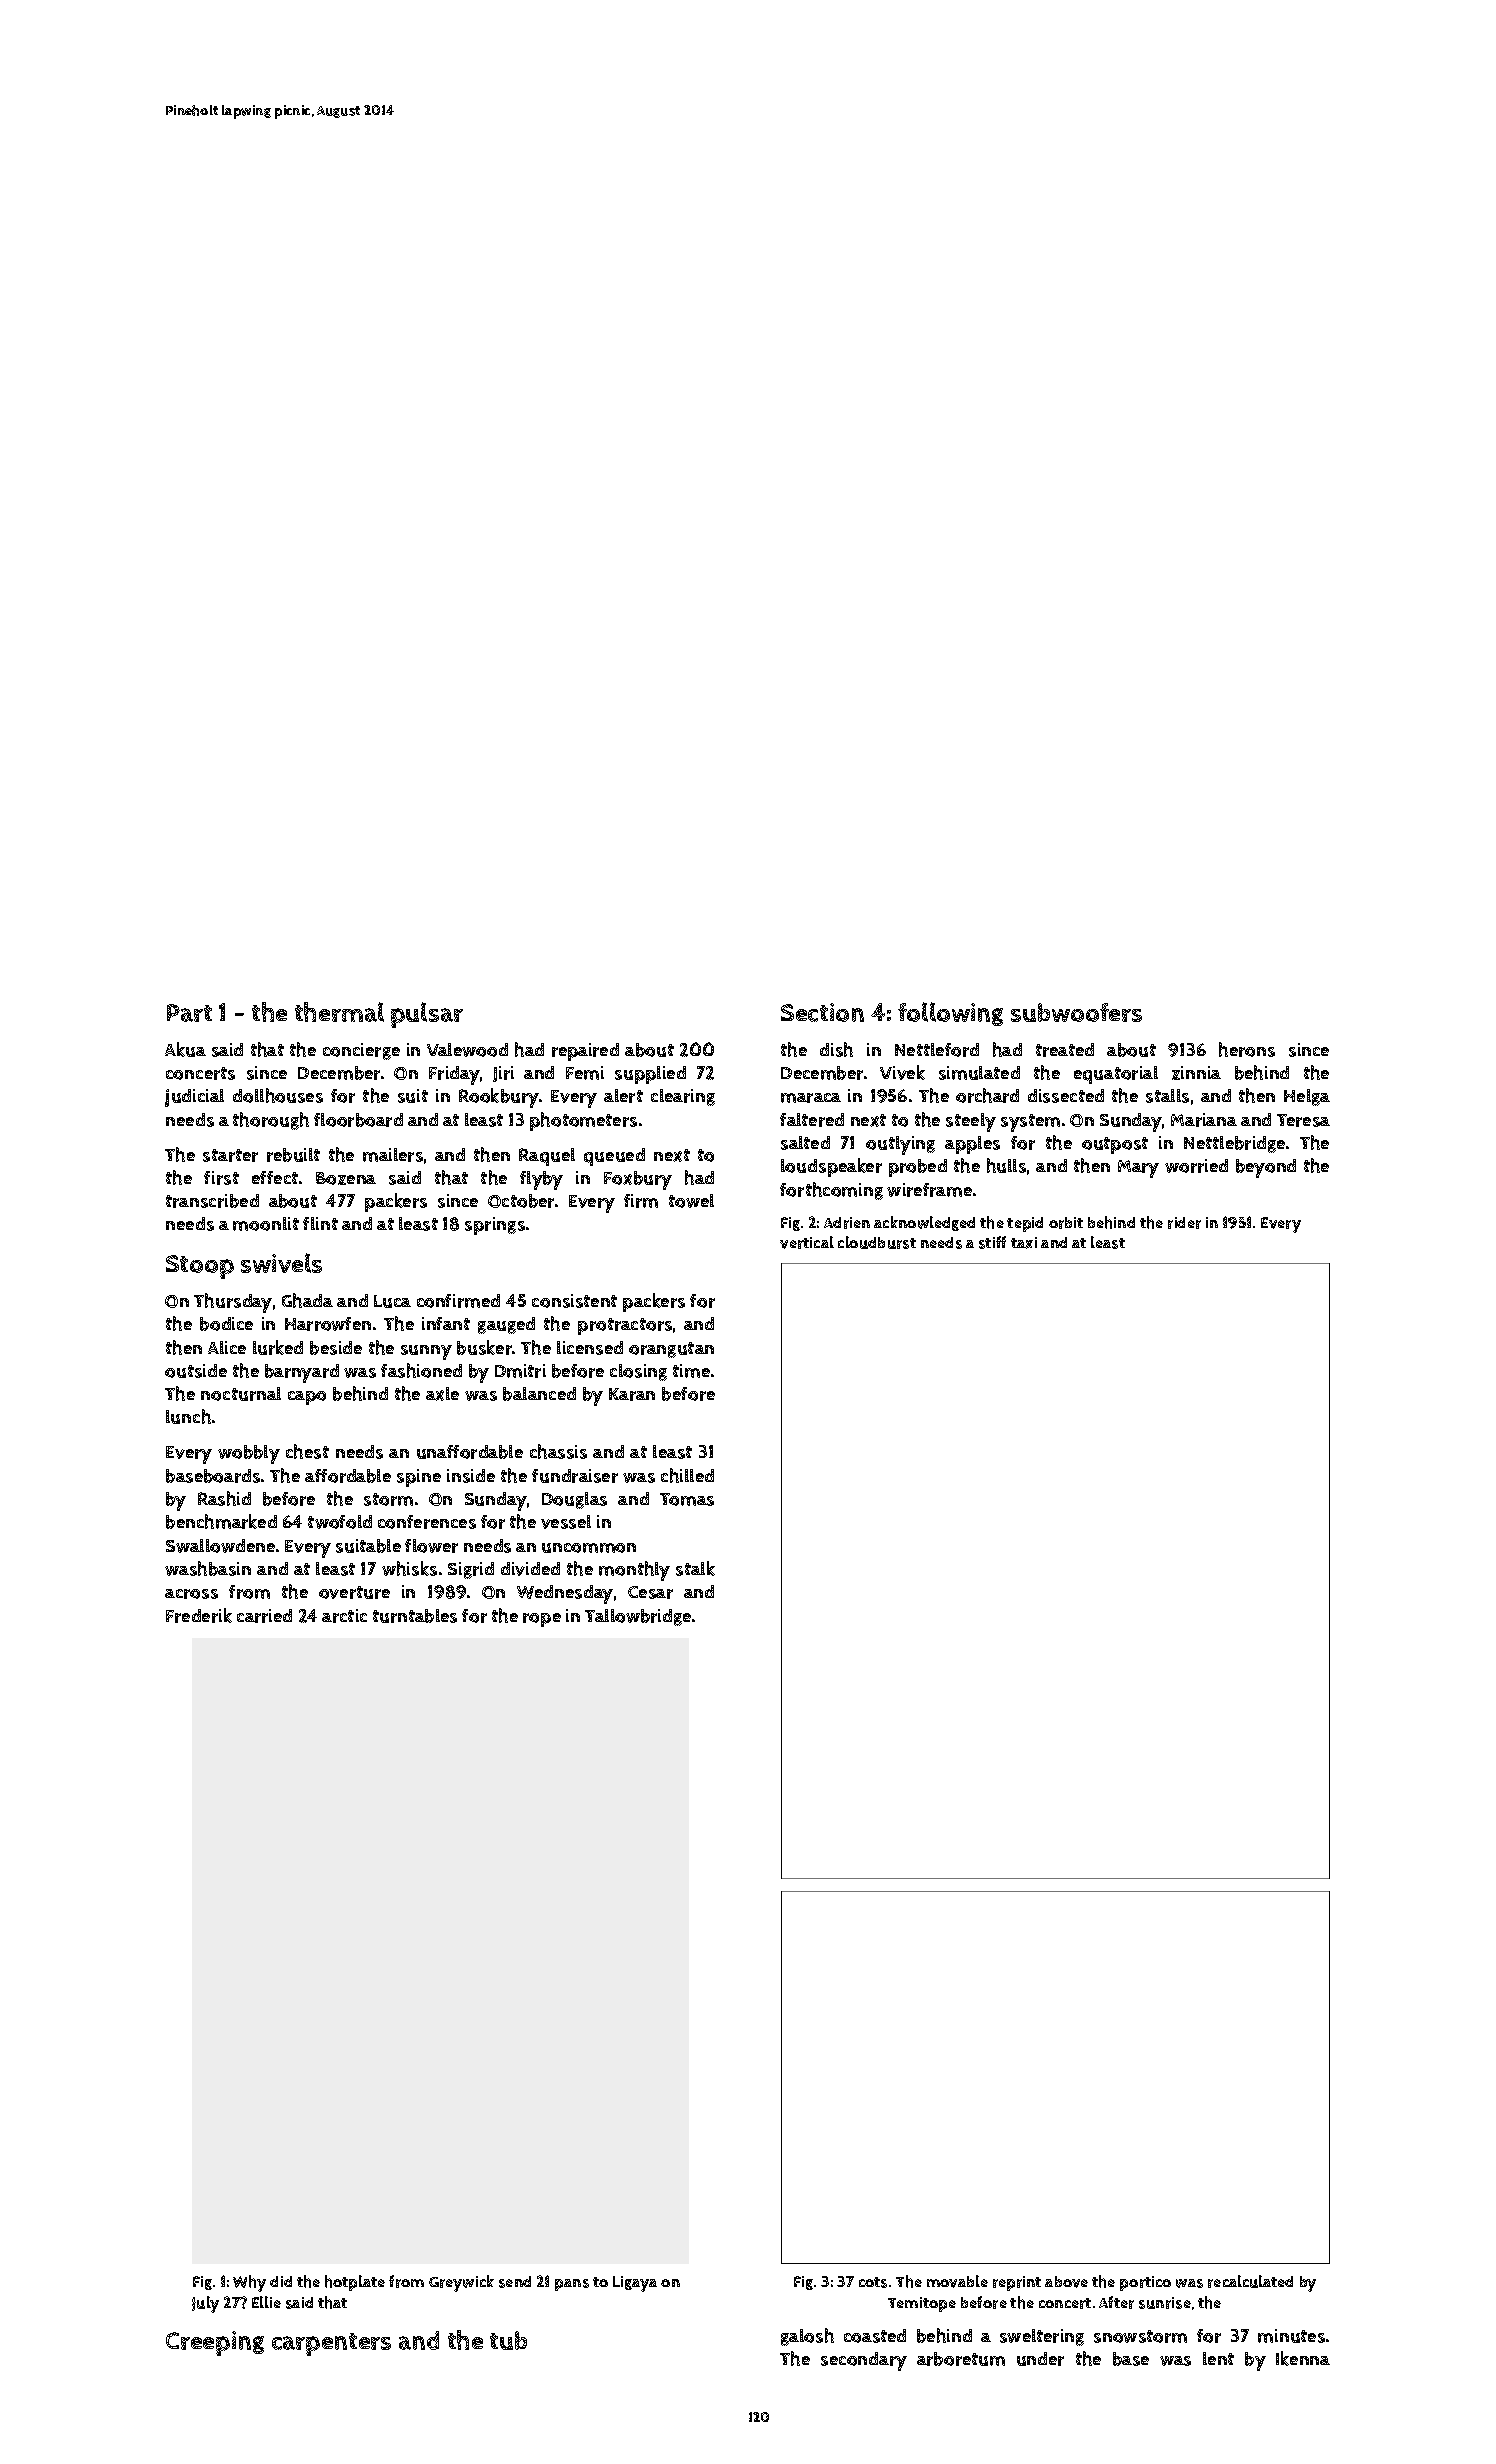 The image size is (1496, 2464). I want to click on orangutan, so click(671, 1350).
